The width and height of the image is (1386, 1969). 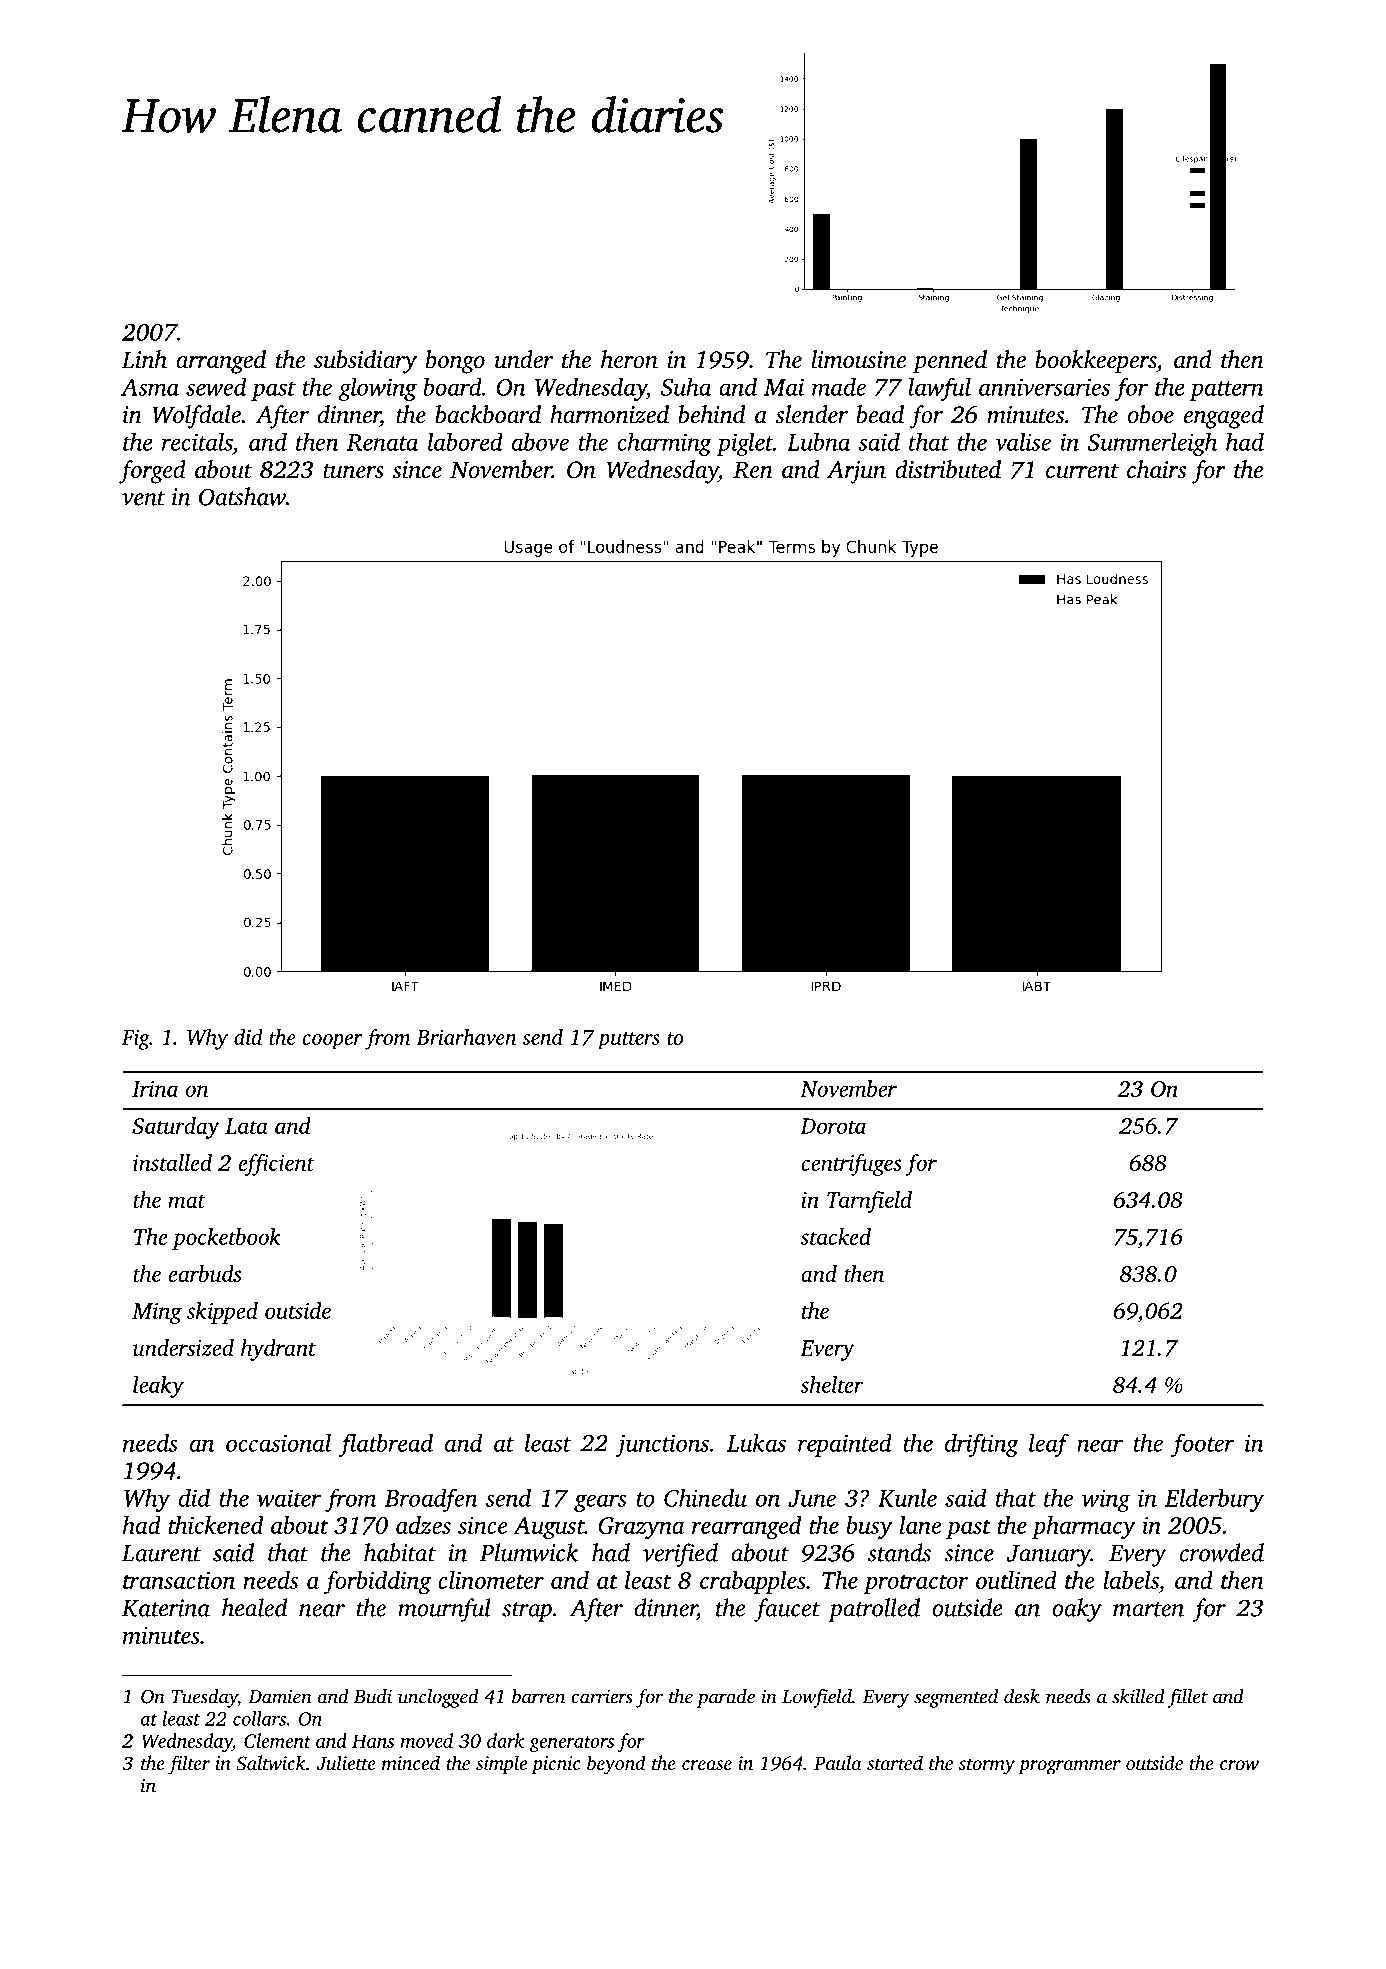 I want to click on putters, so click(x=628, y=1041).
